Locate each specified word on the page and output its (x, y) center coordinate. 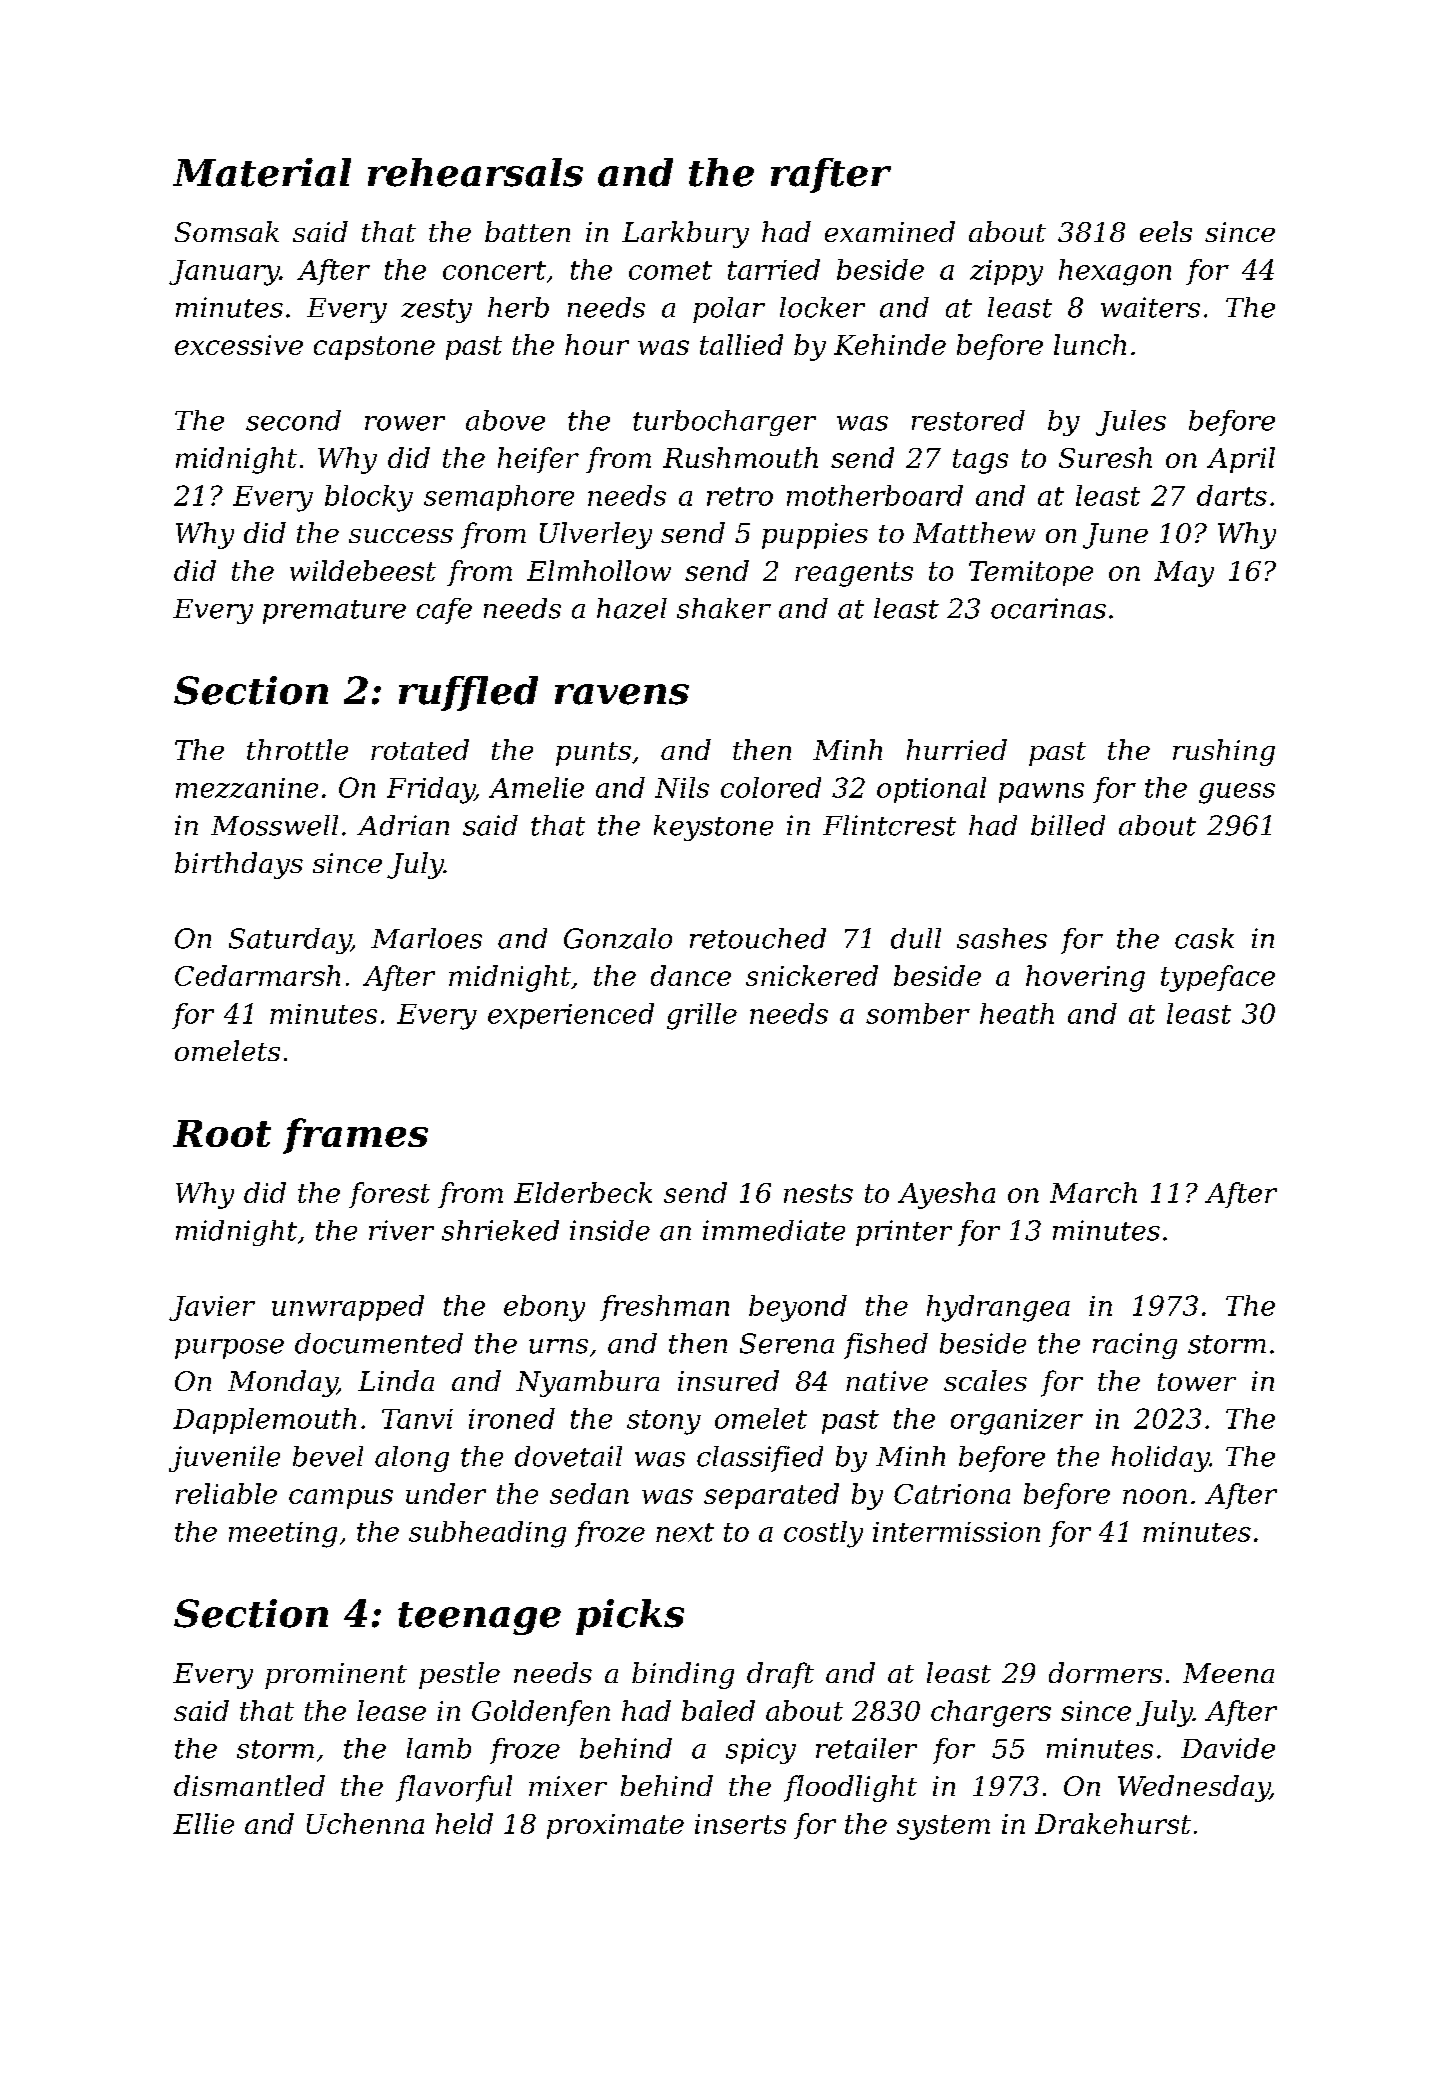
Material (262, 172)
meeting (283, 1535)
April (1241, 460)
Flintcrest (889, 825)
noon (1155, 1496)
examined (890, 231)
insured (728, 1380)
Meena (1228, 1673)
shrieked (500, 1230)
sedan (589, 1493)
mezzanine (247, 788)
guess (1237, 793)
